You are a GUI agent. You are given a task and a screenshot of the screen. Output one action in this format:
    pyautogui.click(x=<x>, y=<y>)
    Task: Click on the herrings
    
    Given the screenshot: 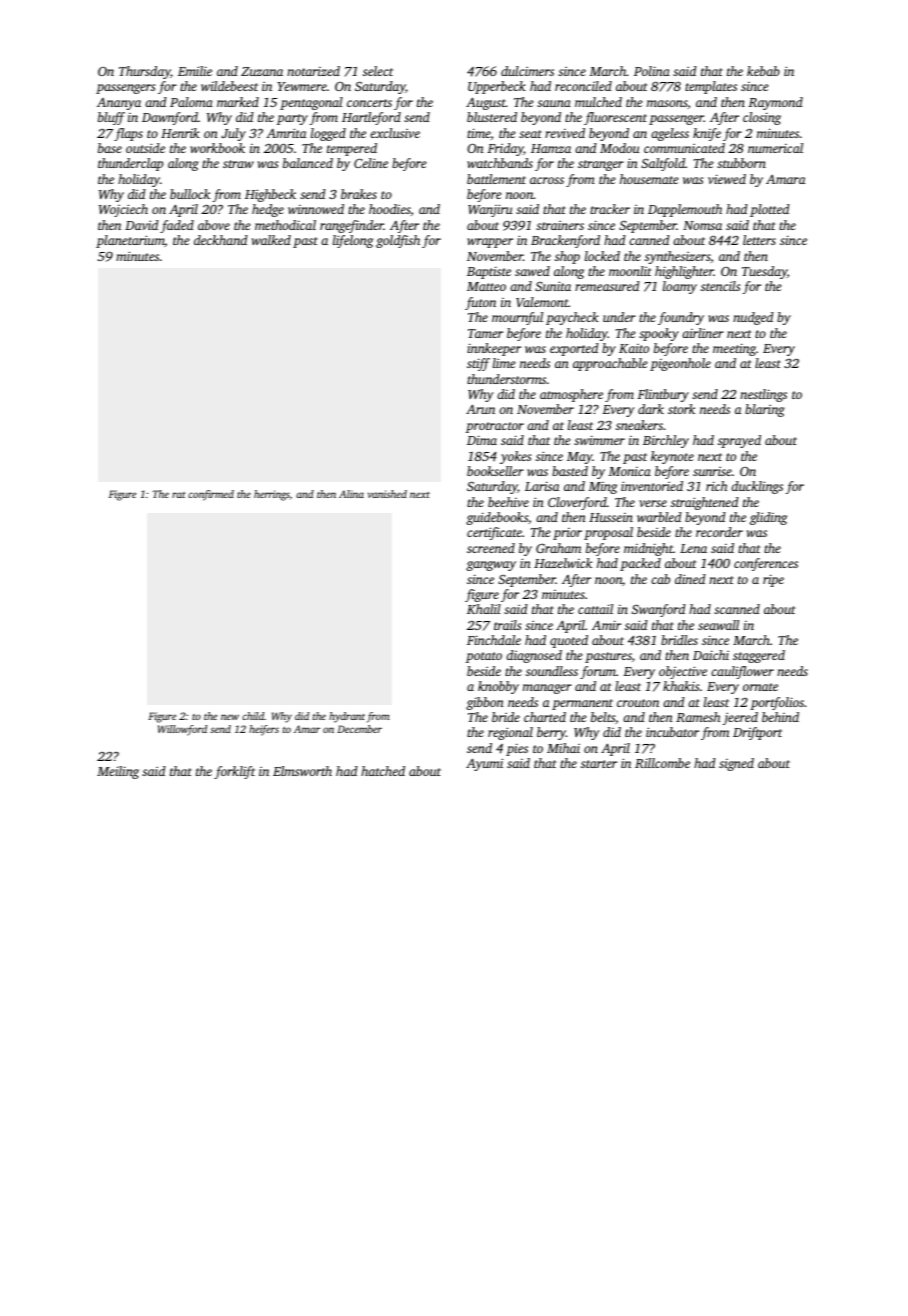 What is the action you would take?
    pyautogui.click(x=272, y=495)
